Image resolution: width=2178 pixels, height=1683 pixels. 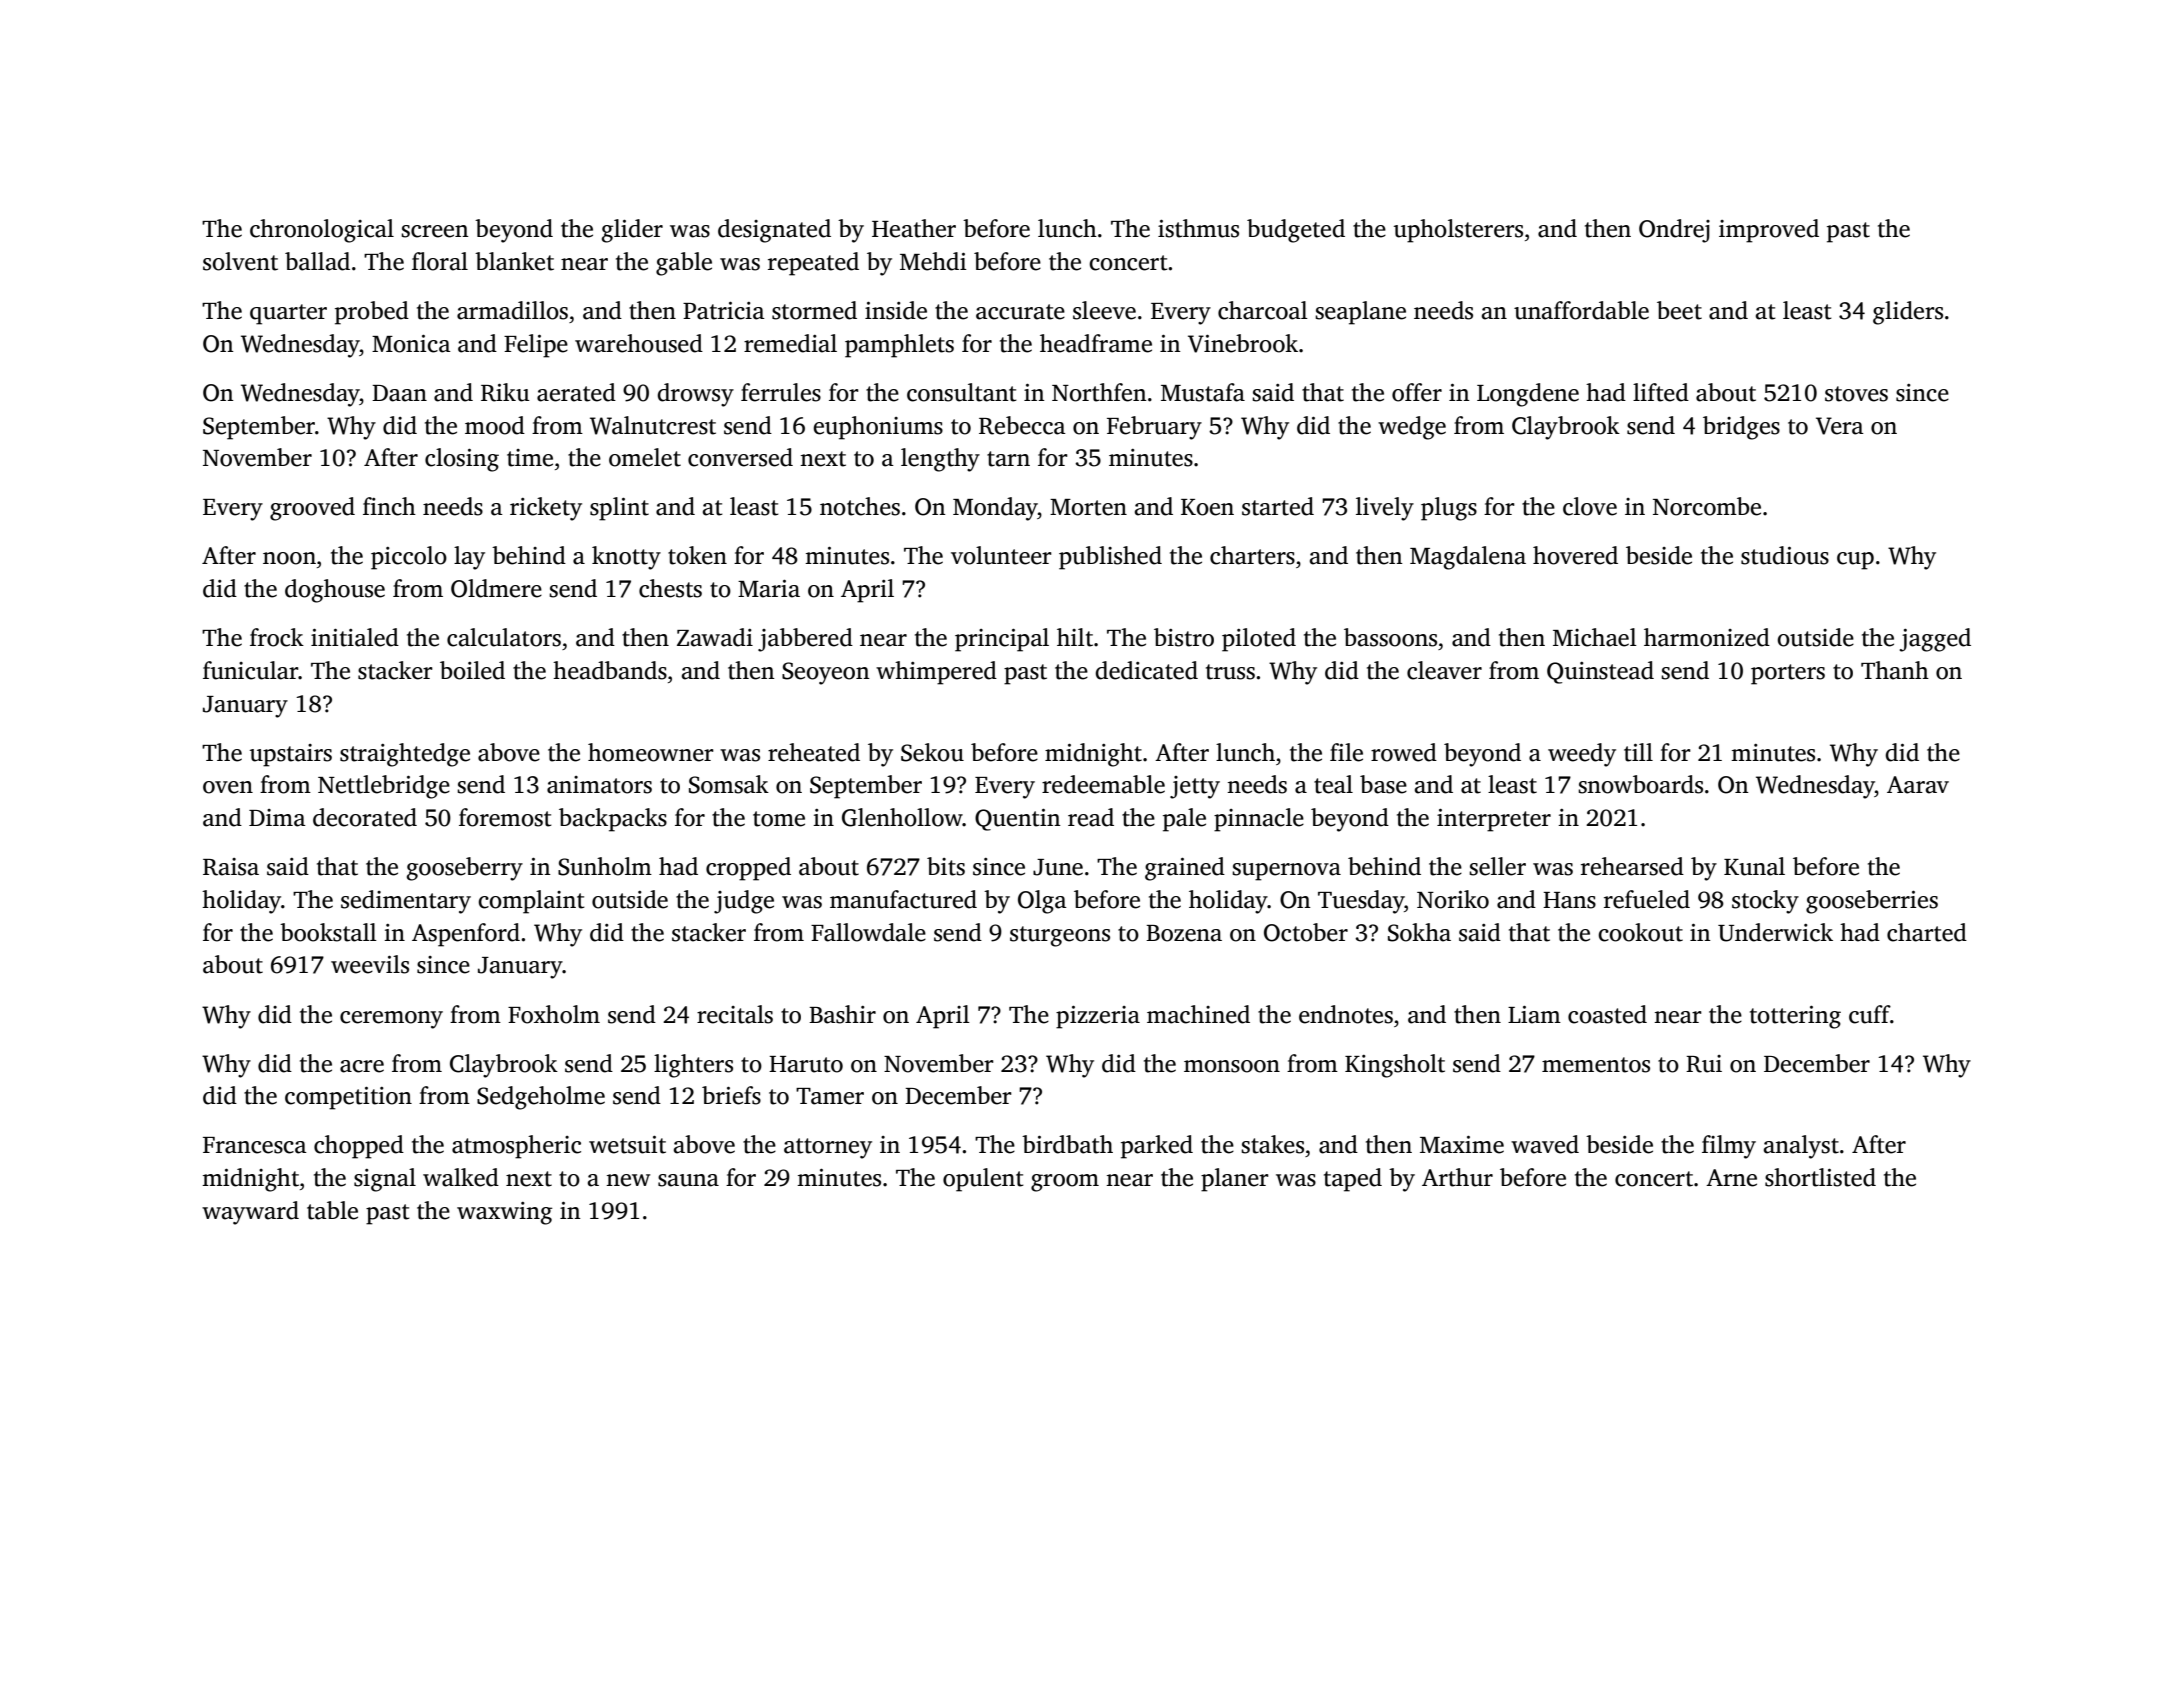 I want to click on gable, so click(x=684, y=264).
